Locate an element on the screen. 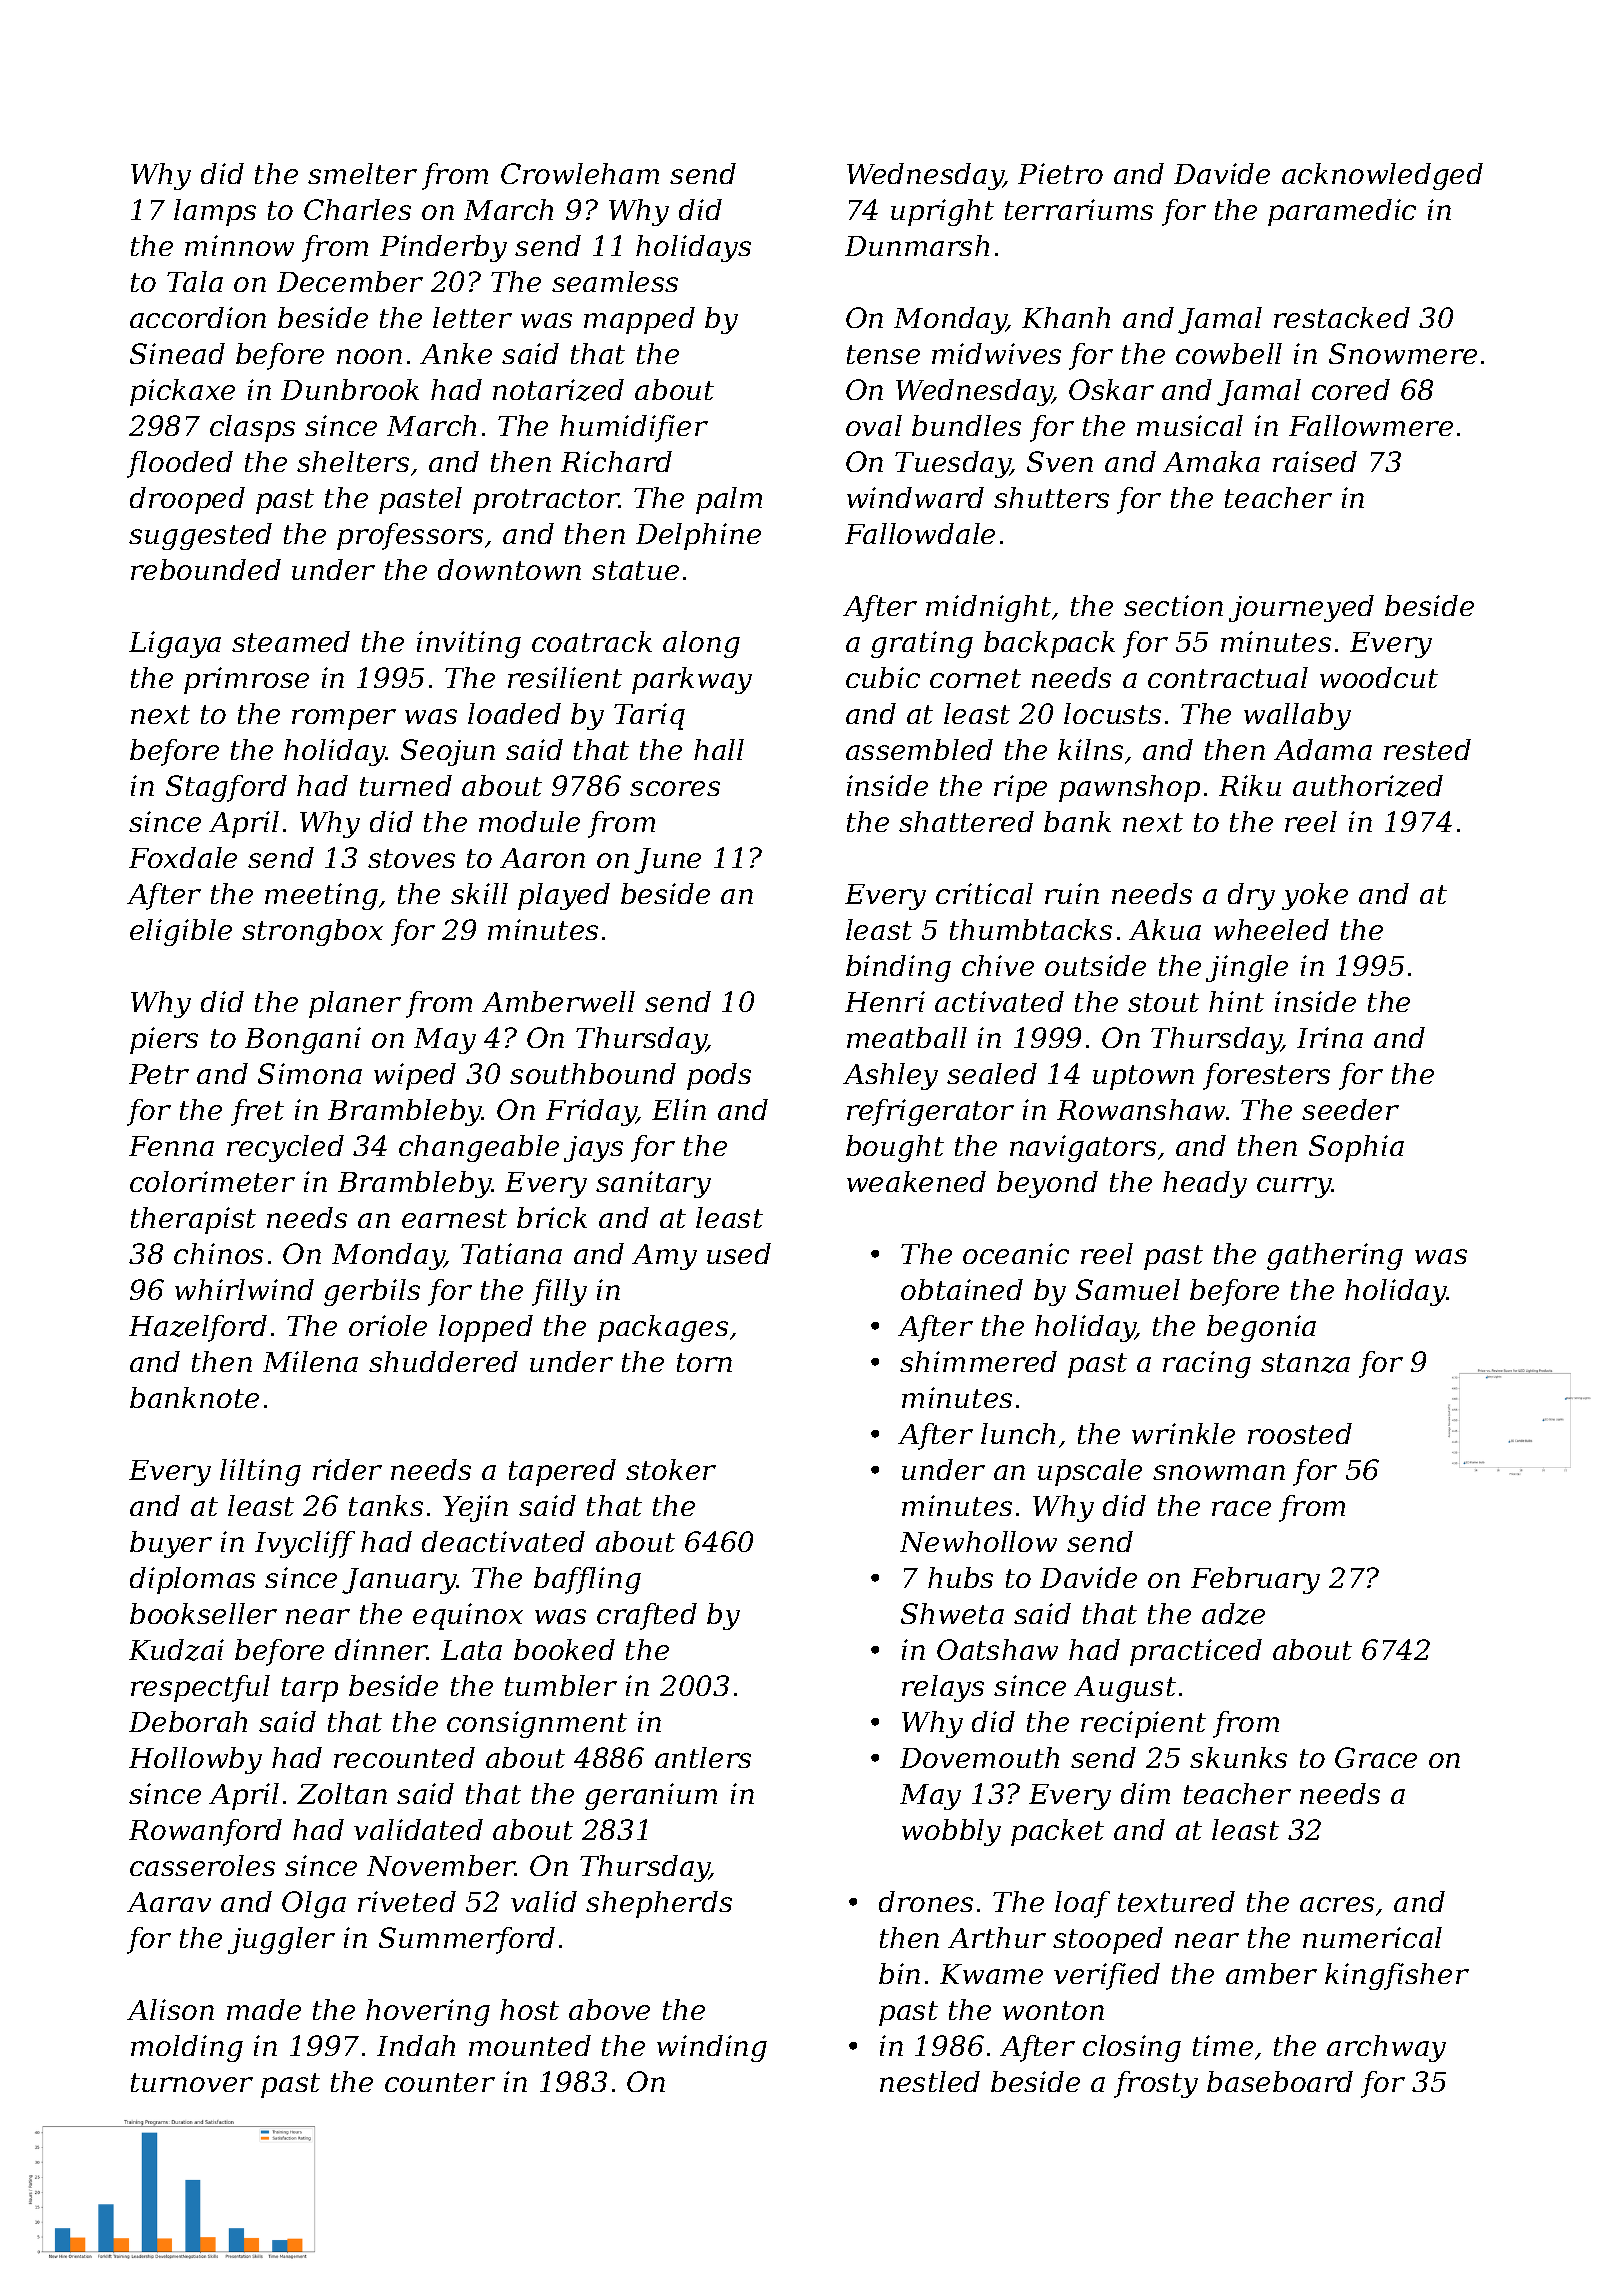 Image resolution: width=1620 pixels, height=2292 pixels. gathering is located at coordinates (1335, 1256).
